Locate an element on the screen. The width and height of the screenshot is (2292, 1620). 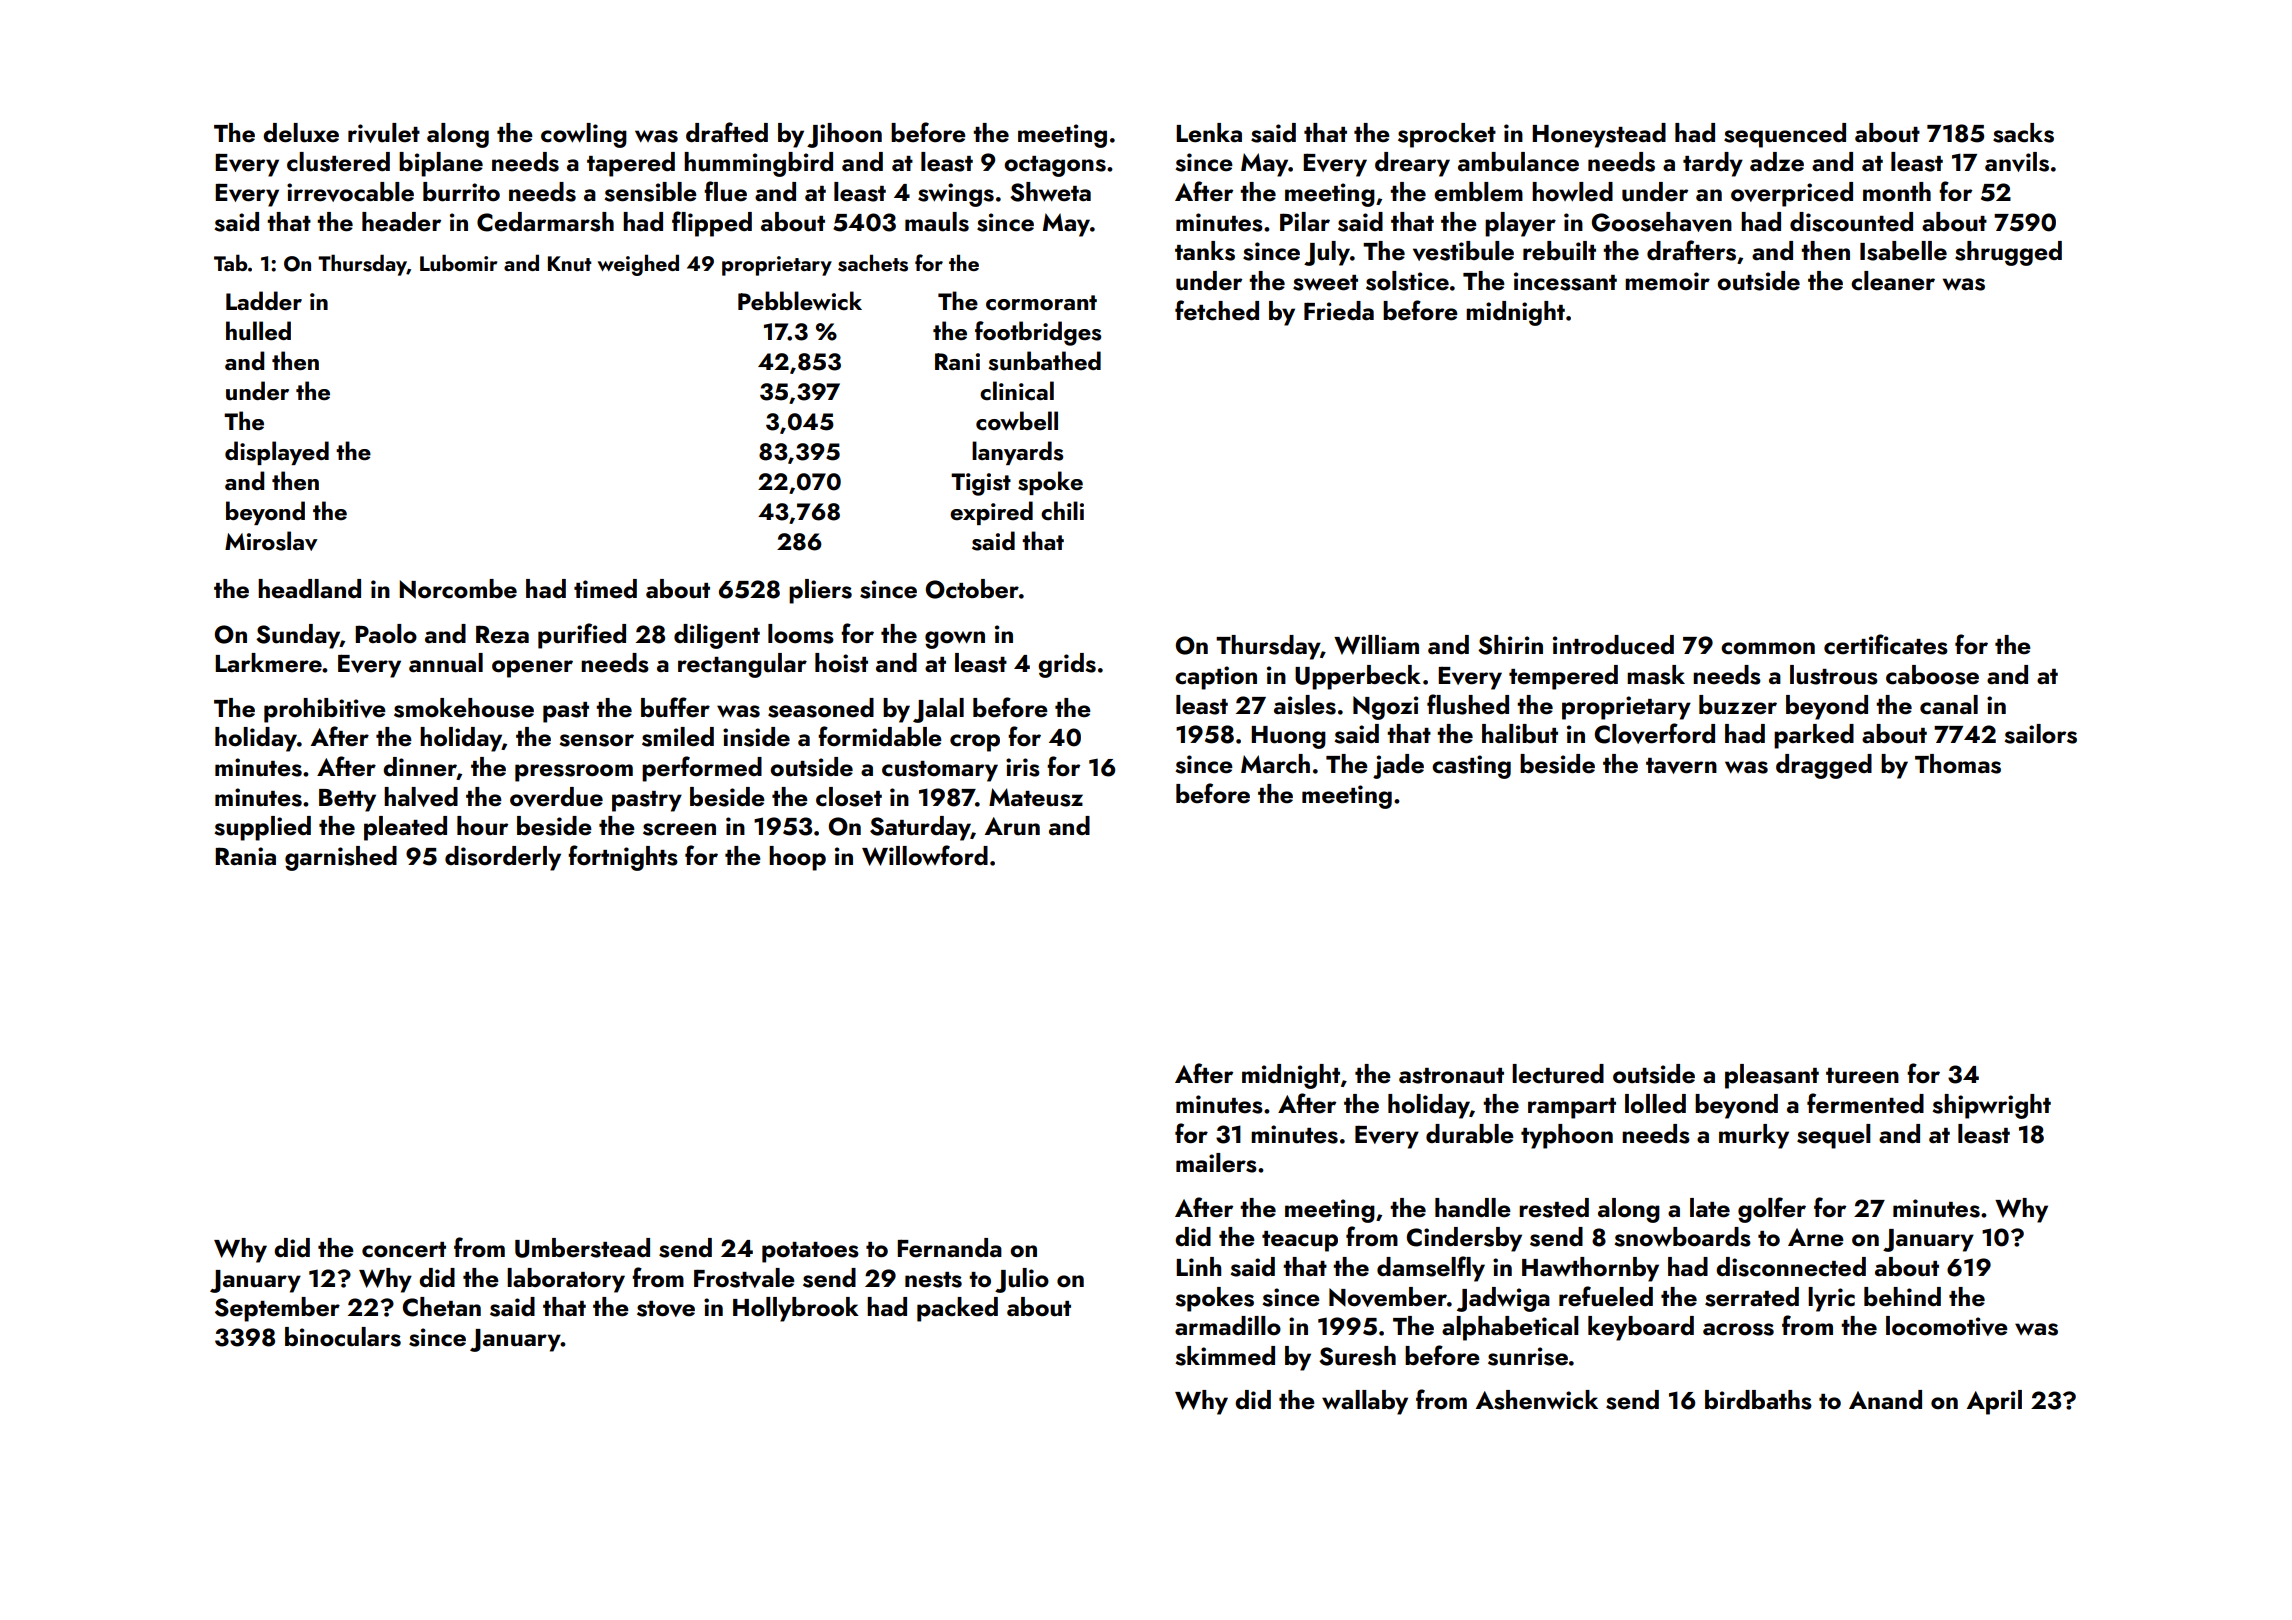
tempered is located at coordinates (1563, 677).
